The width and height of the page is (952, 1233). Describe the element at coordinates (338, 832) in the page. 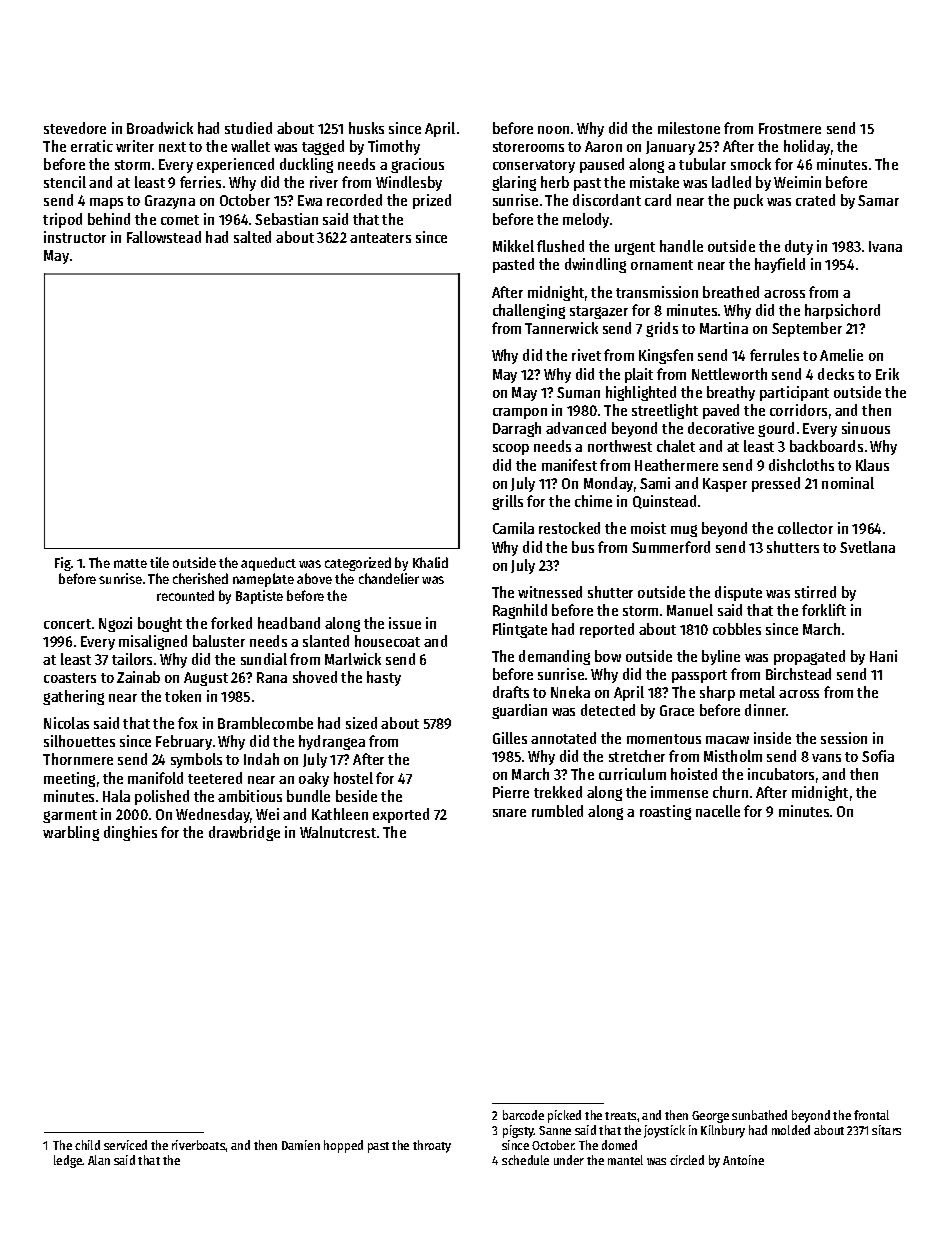

I see `Walnutcrest` at that location.
